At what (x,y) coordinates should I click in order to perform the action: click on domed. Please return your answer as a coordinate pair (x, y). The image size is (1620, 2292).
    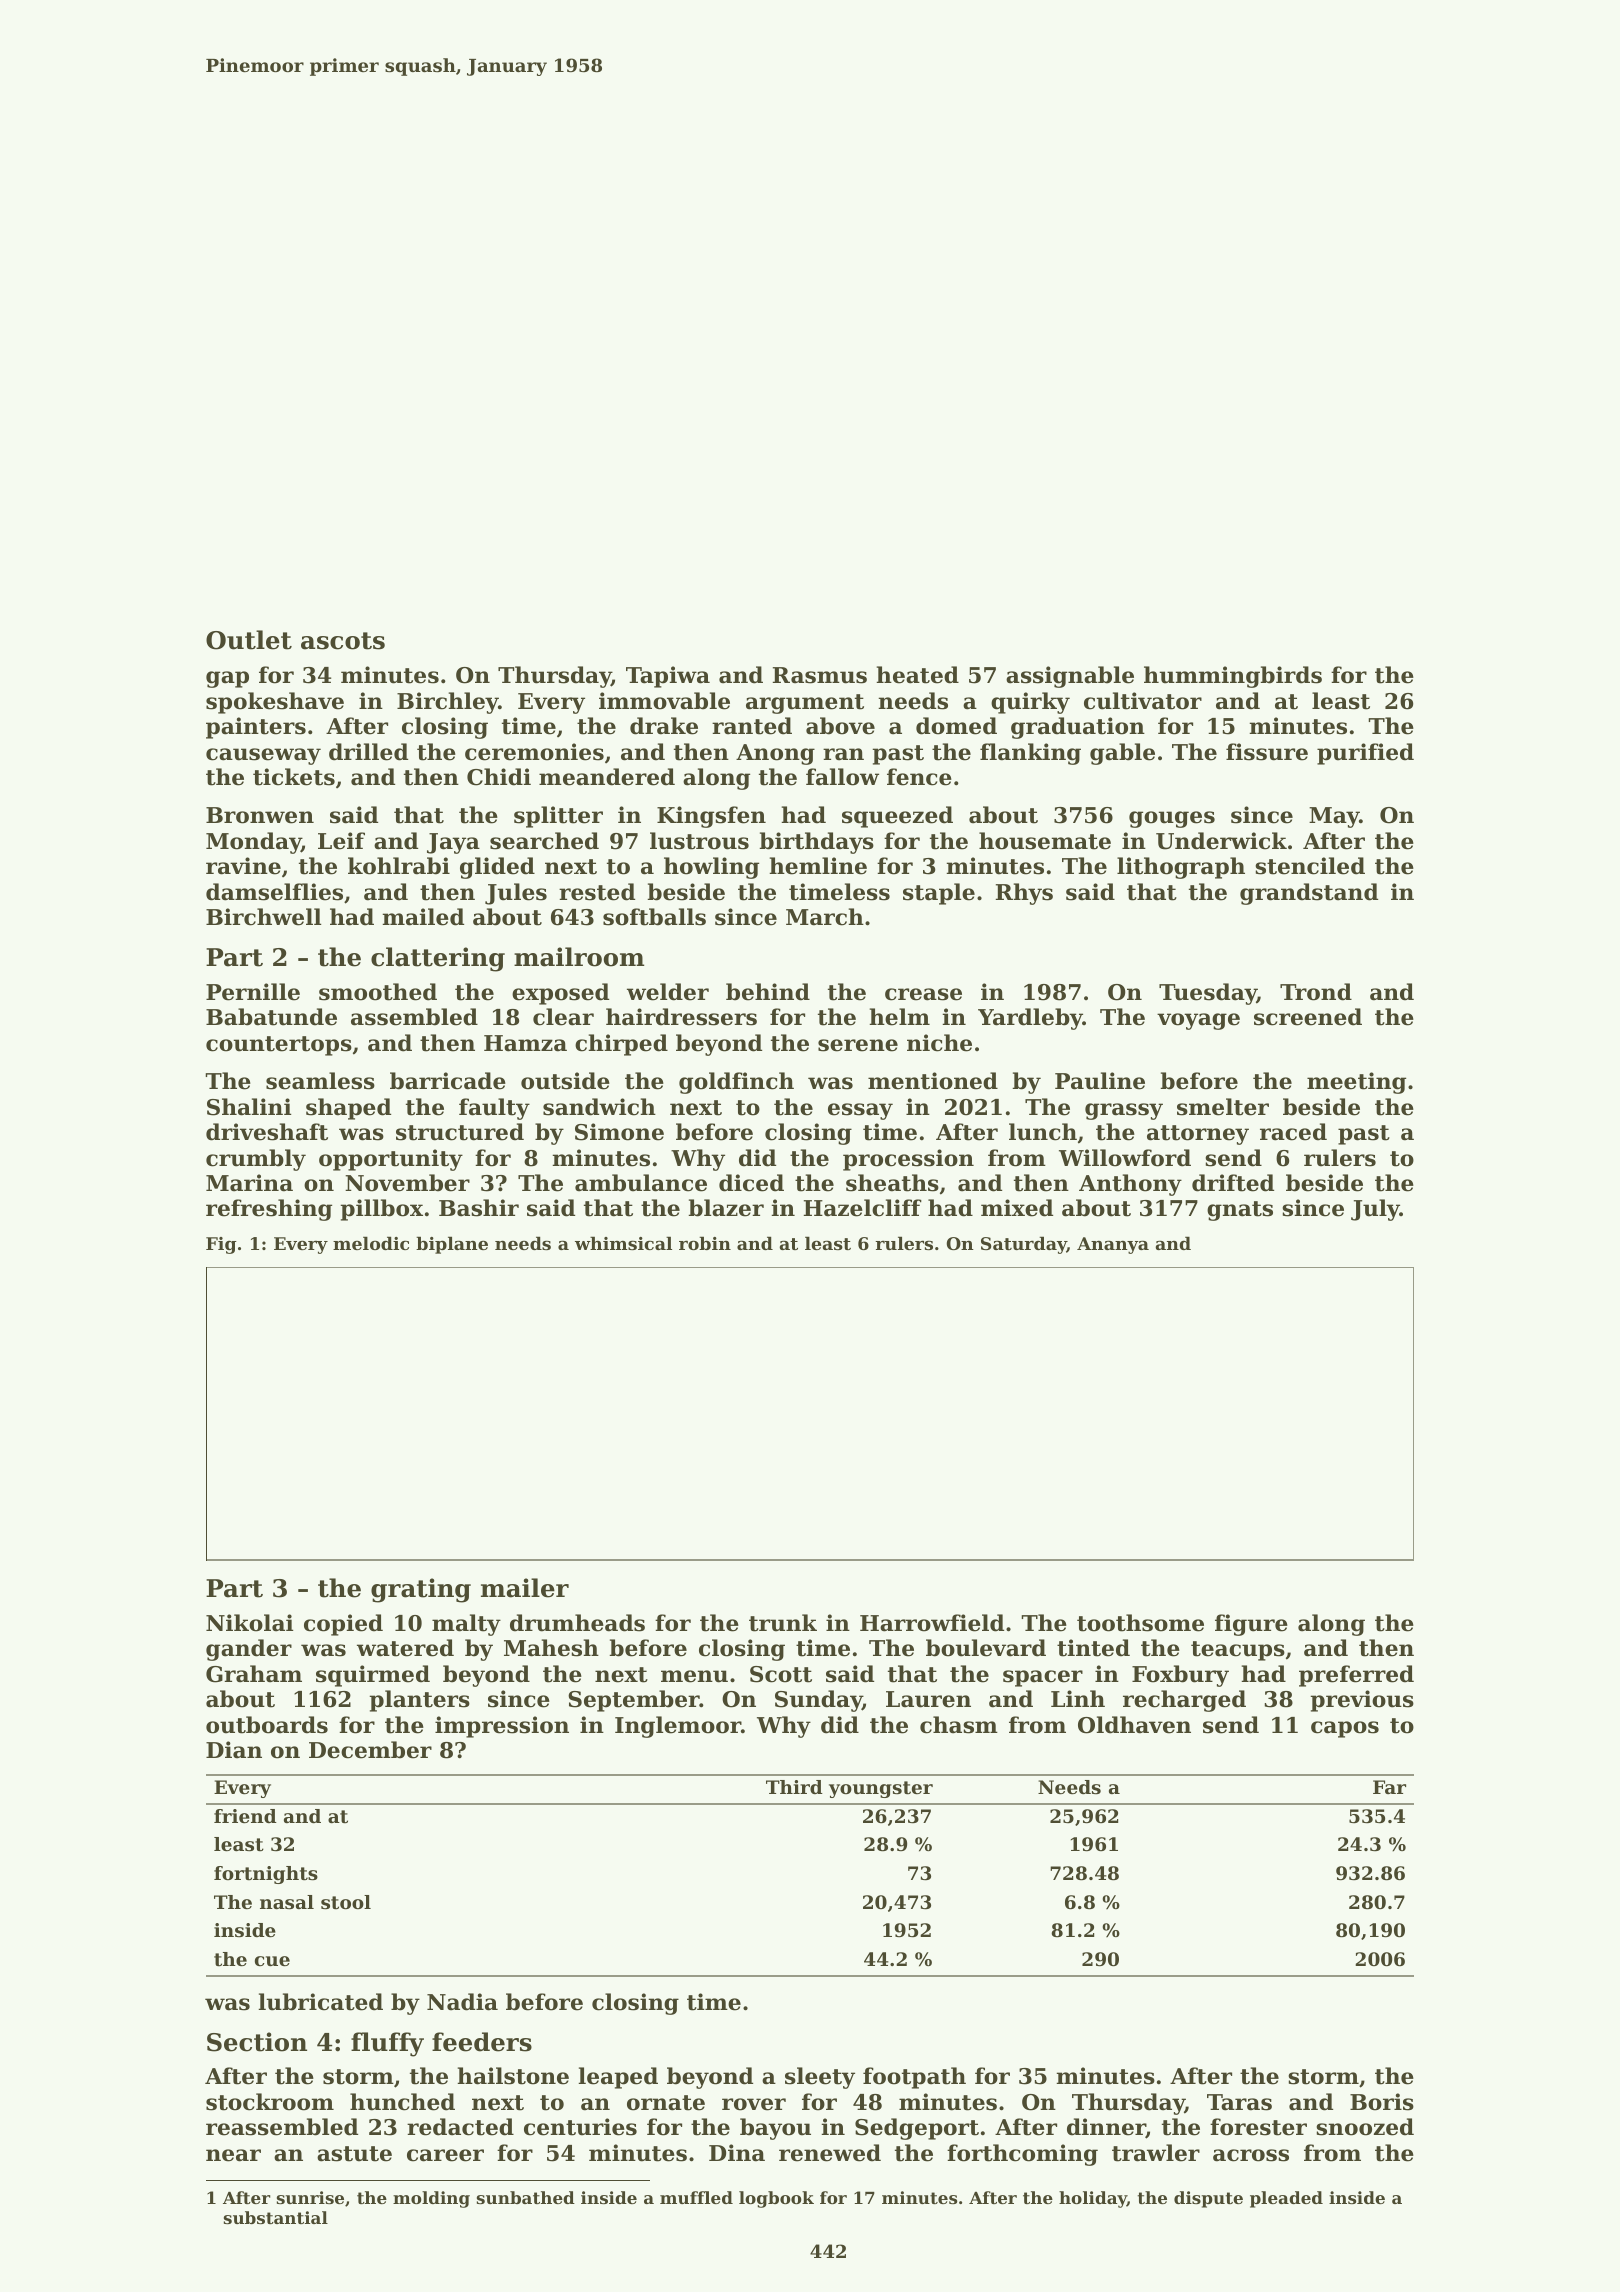
    Looking at the image, I should click on (956, 726).
